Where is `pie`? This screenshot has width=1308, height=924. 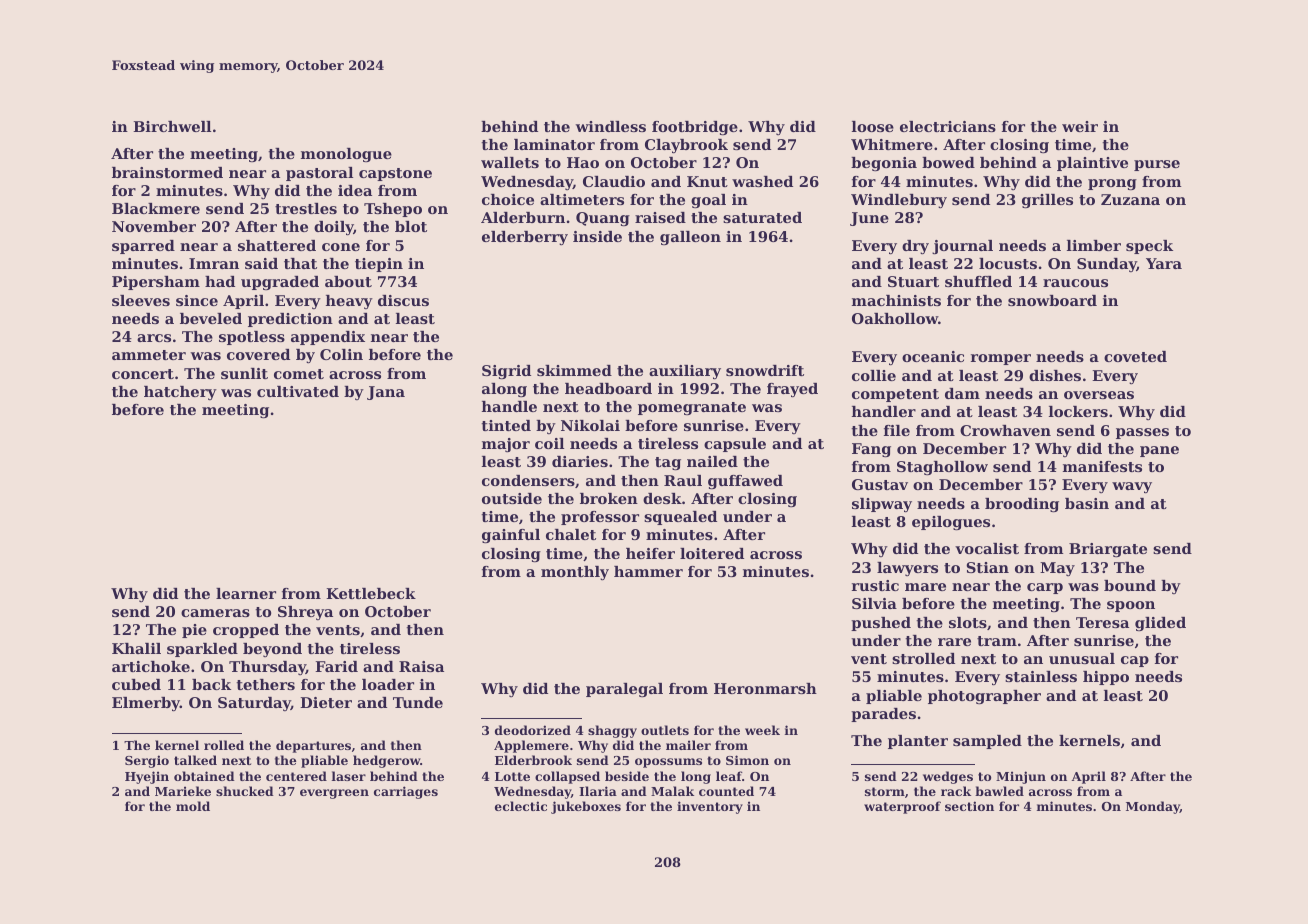 pie is located at coordinates (194, 631).
